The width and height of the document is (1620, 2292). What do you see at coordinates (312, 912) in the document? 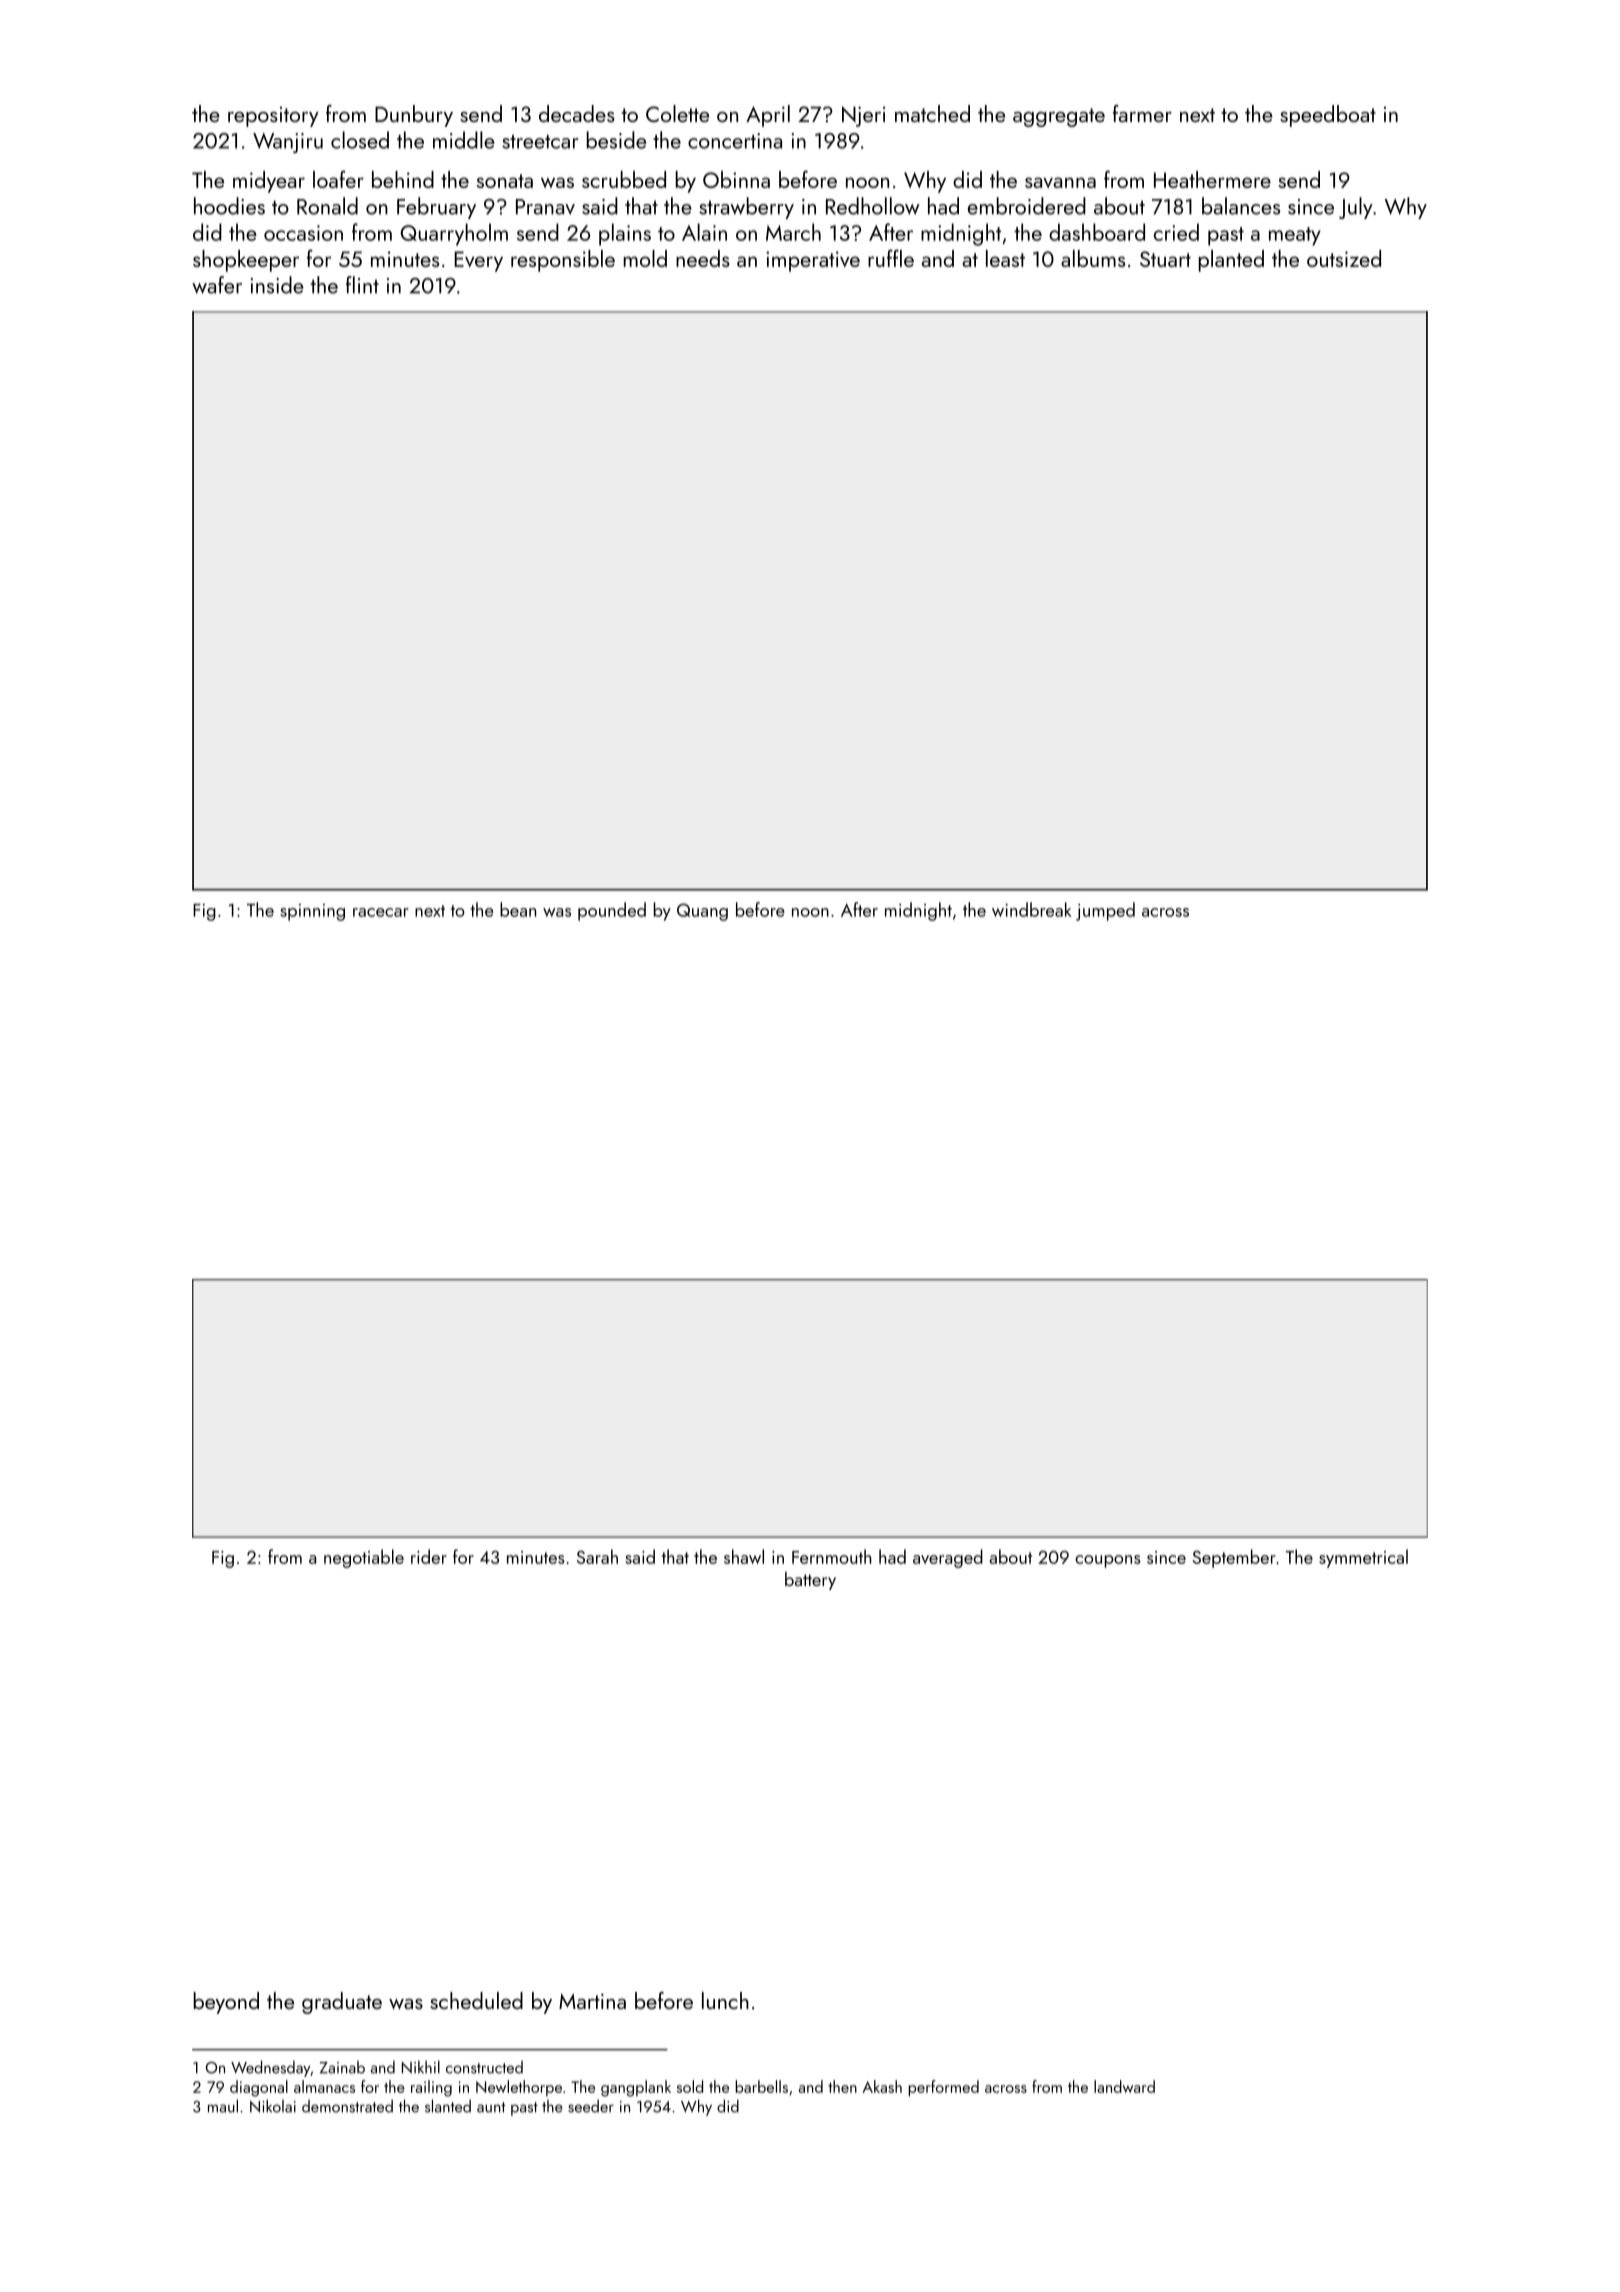
I see `spinning` at bounding box center [312, 912].
